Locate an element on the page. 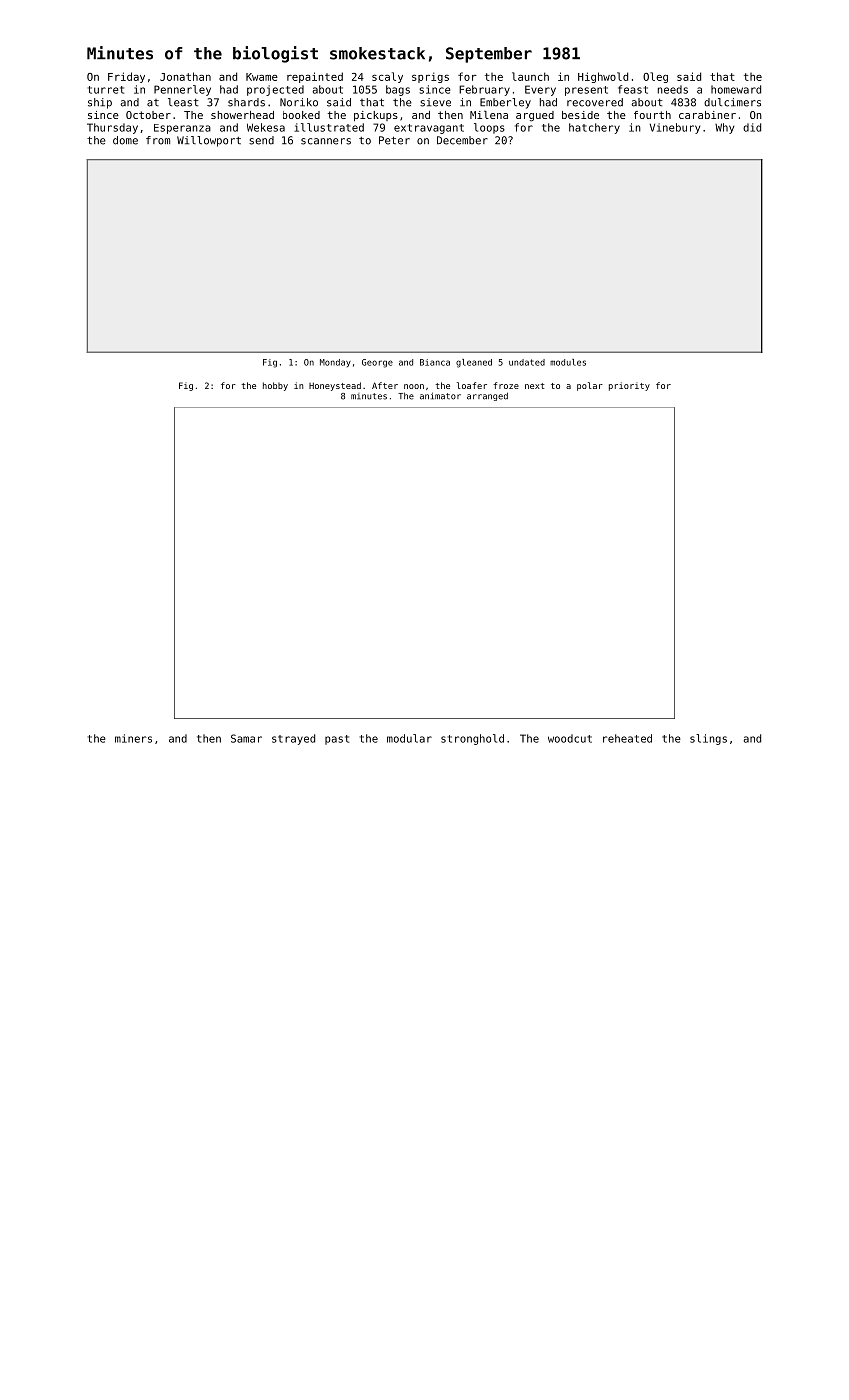 This page has width=849, height=1400. sprigs is located at coordinates (430, 77).
